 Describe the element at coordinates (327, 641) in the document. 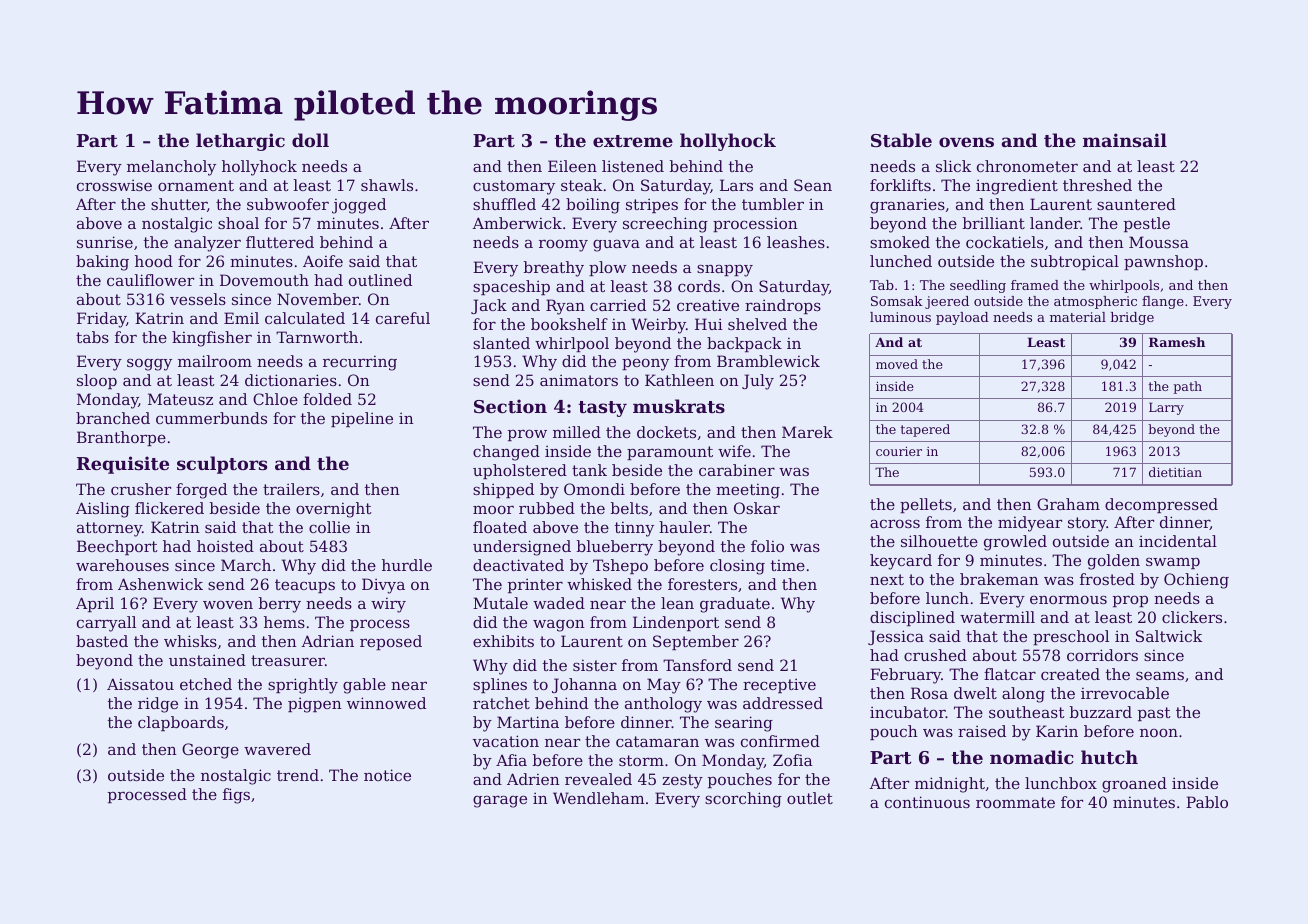

I see `Adrian` at that location.
